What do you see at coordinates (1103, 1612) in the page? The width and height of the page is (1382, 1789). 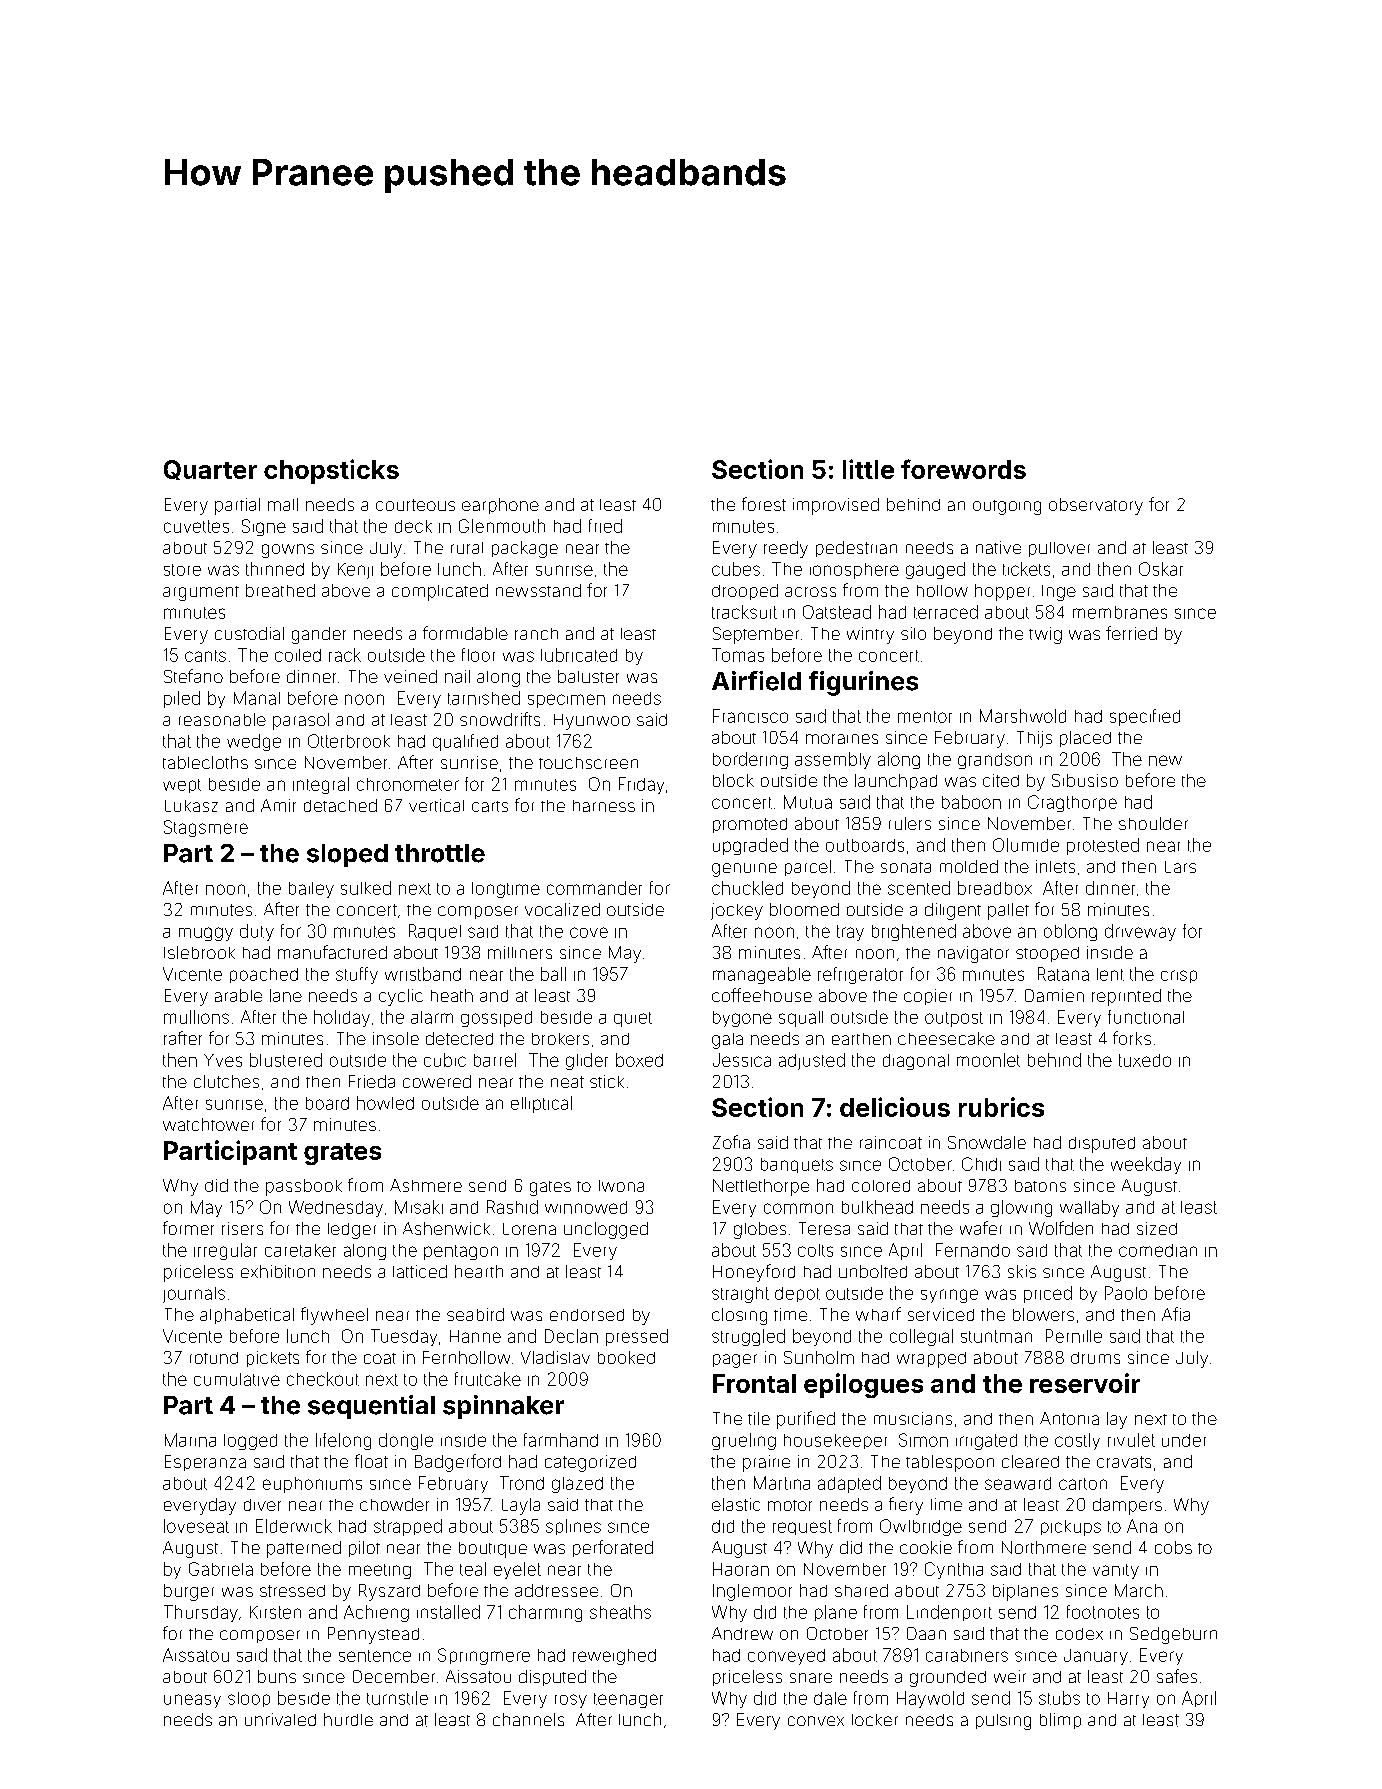 I see `footnotes` at bounding box center [1103, 1612].
